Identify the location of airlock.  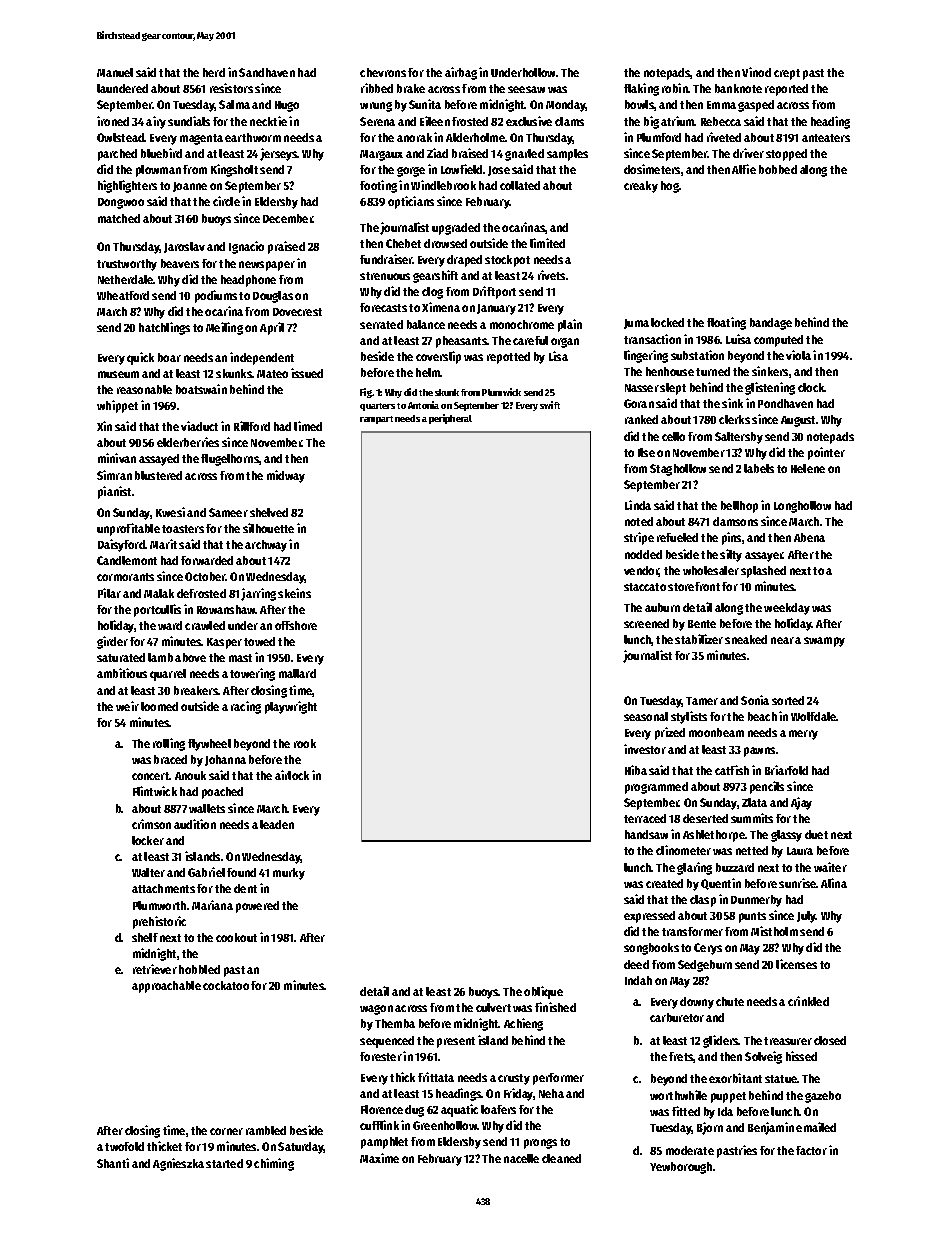
(292, 775).
